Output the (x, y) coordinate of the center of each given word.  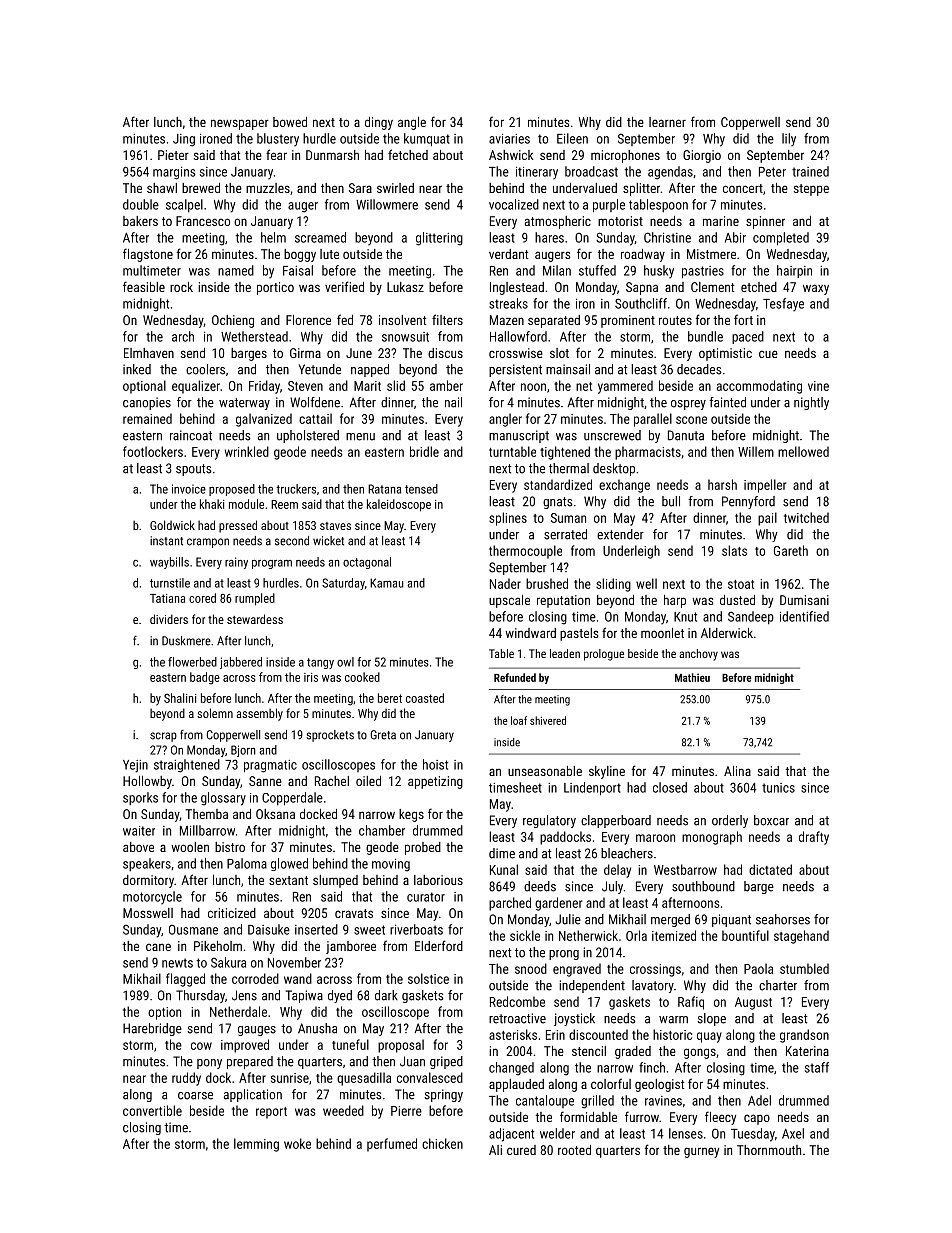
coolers (205, 369)
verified (344, 286)
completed (781, 239)
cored (202, 598)
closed (670, 787)
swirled (395, 188)
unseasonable (545, 771)
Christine (667, 237)
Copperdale (292, 799)
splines (508, 519)
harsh (722, 484)
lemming (256, 1145)
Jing (184, 140)
